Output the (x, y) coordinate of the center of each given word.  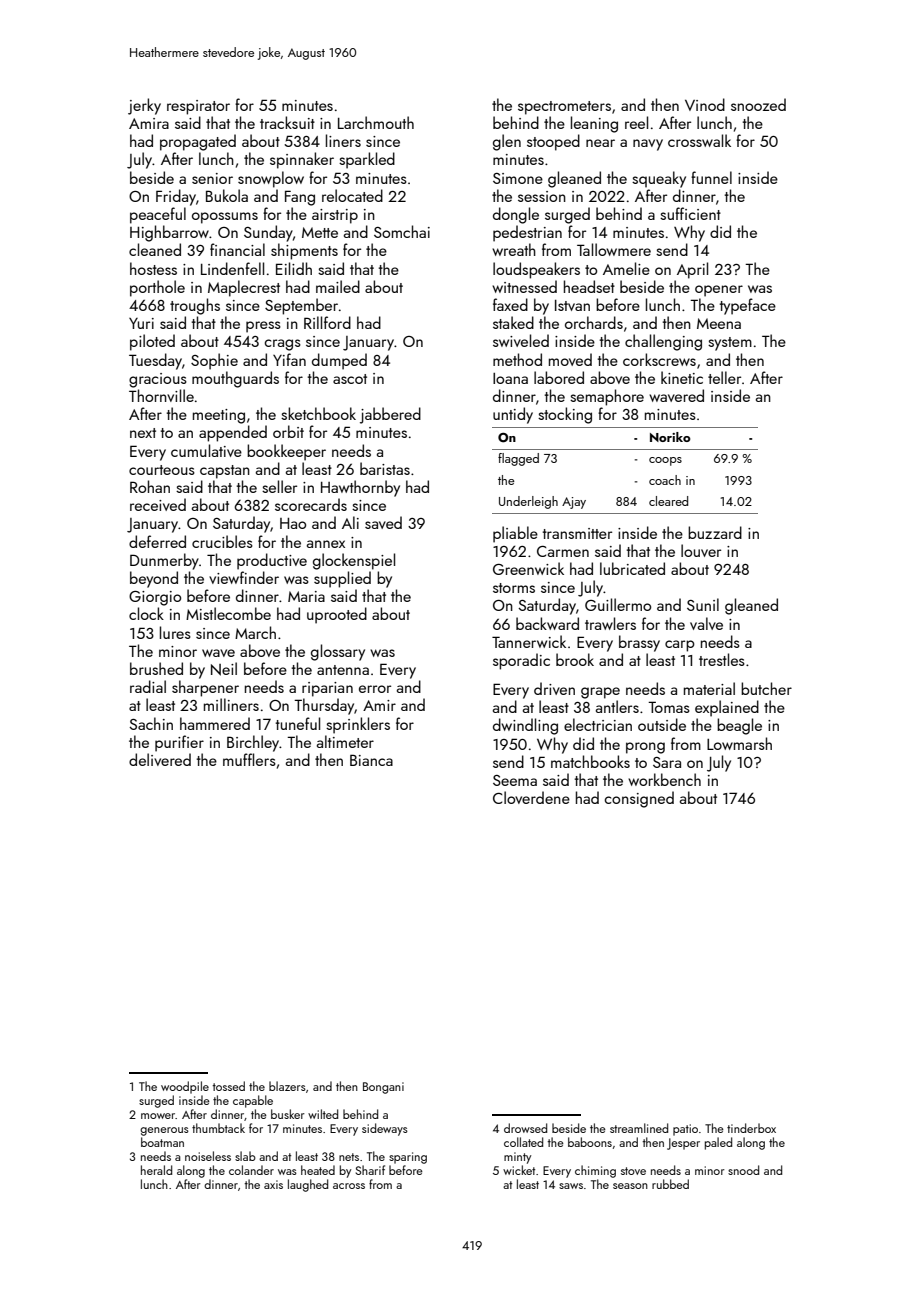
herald (156, 1170)
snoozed (758, 104)
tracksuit (287, 122)
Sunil (703, 604)
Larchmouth (376, 122)
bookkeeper (286, 452)
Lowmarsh (739, 743)
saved (383, 522)
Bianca (371, 760)
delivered (160, 759)
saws (571, 1186)
